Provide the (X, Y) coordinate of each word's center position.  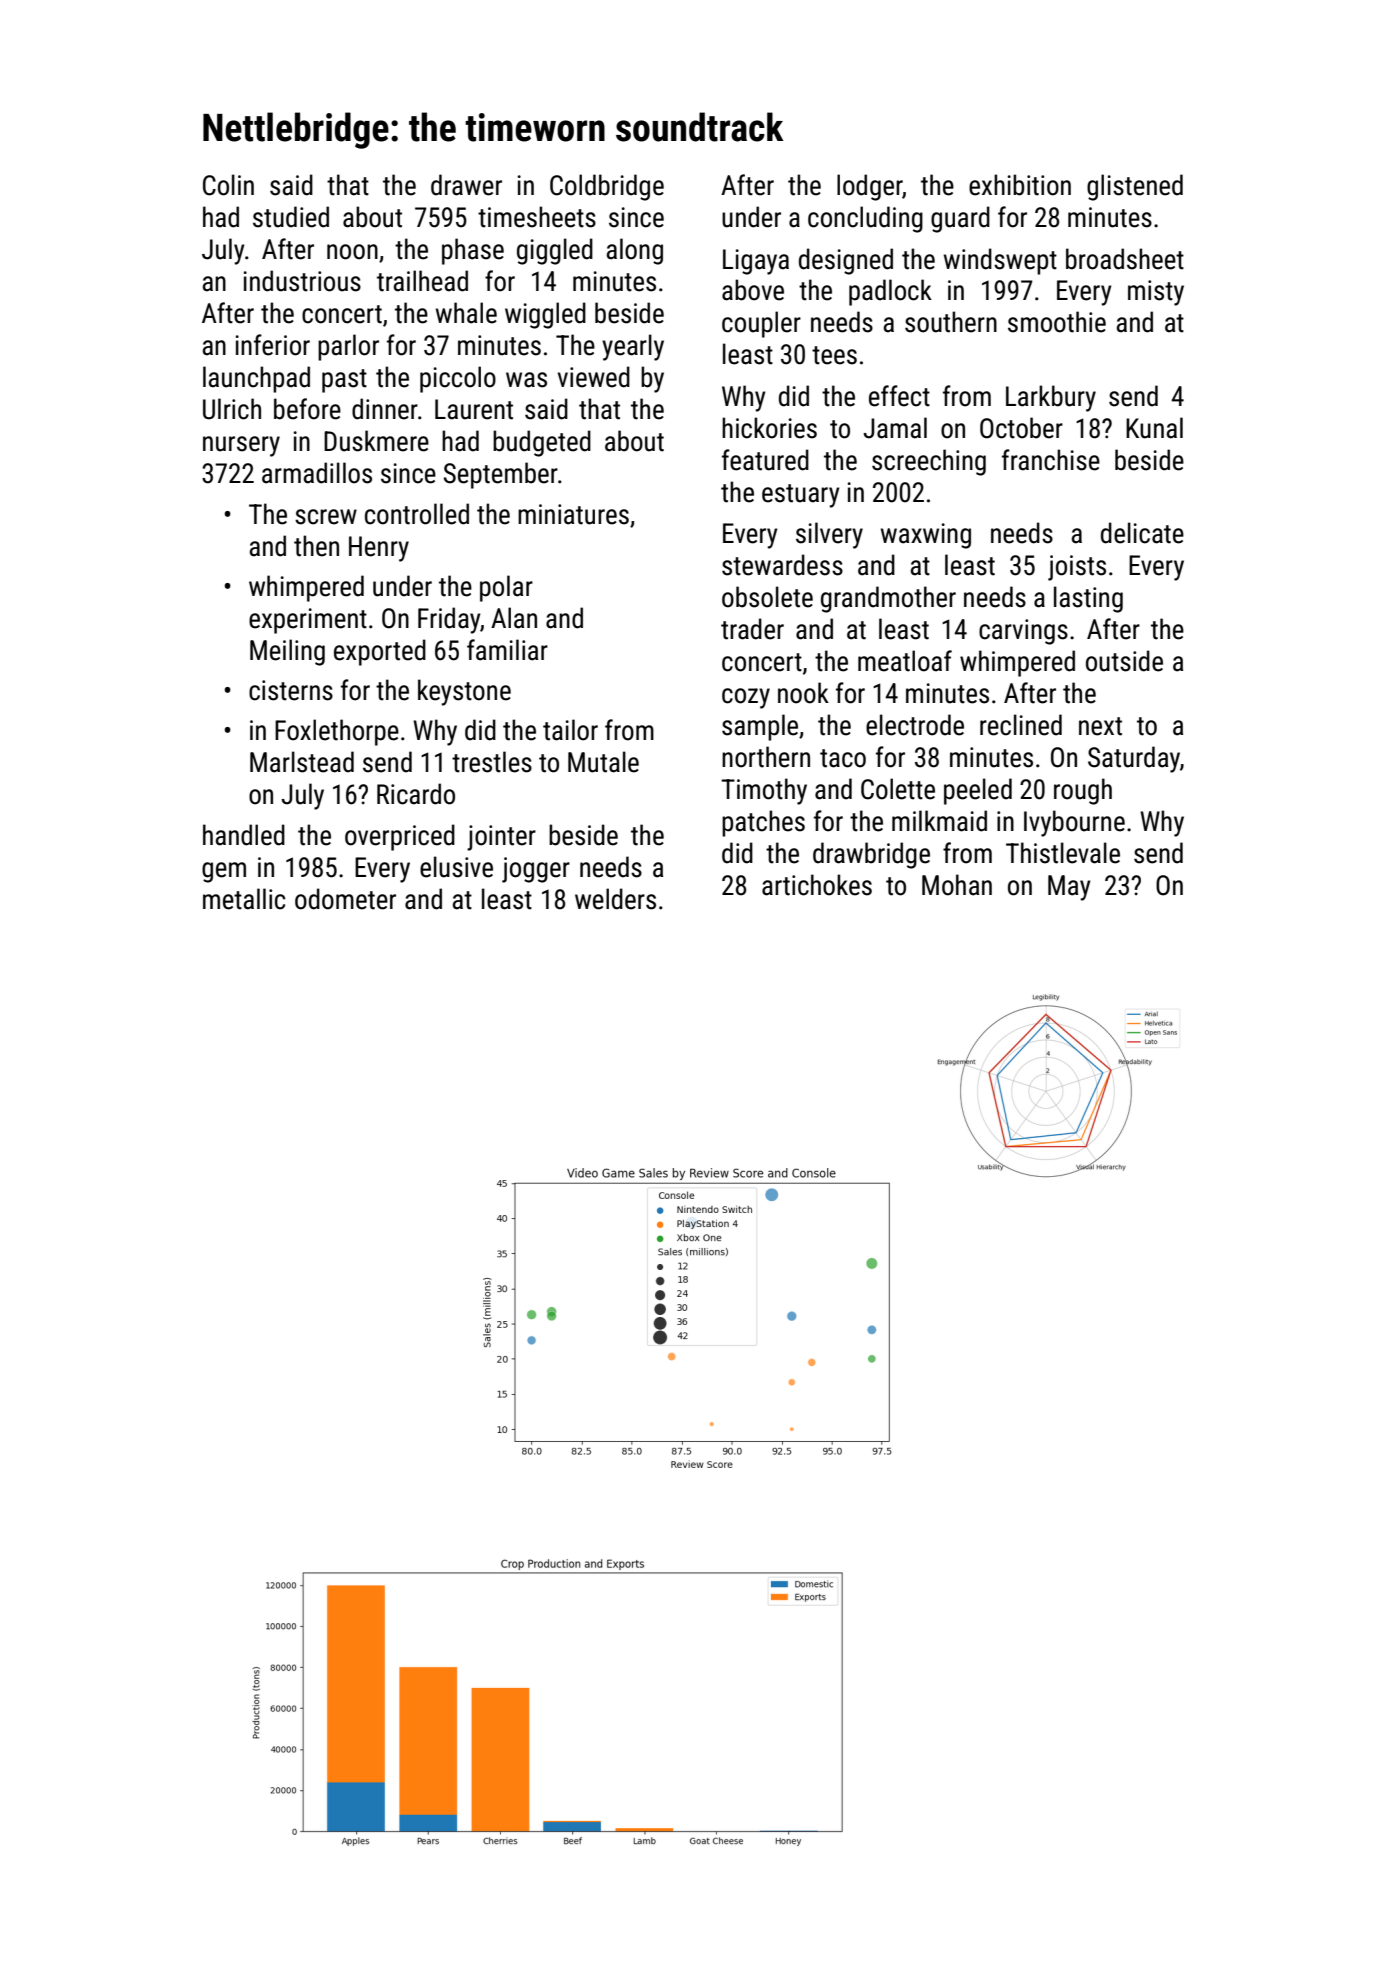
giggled (555, 251)
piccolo (458, 379)
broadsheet (1125, 259)
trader (752, 629)
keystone (464, 692)
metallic (244, 899)
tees (834, 355)
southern (951, 322)
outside (1124, 661)
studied (291, 217)
